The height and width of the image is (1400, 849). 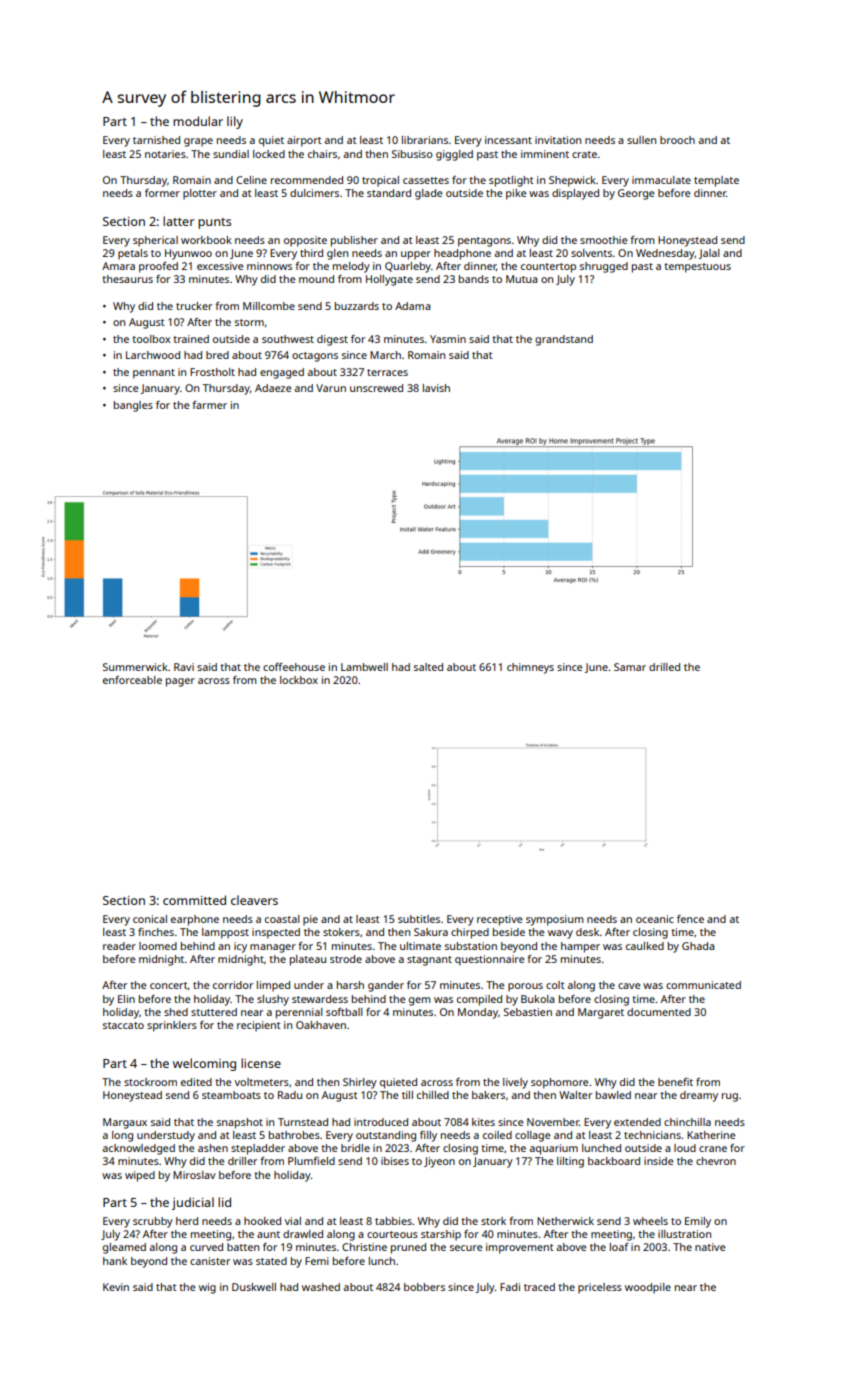 What do you see at coordinates (162, 193) in the image?
I see `former` at bounding box center [162, 193].
